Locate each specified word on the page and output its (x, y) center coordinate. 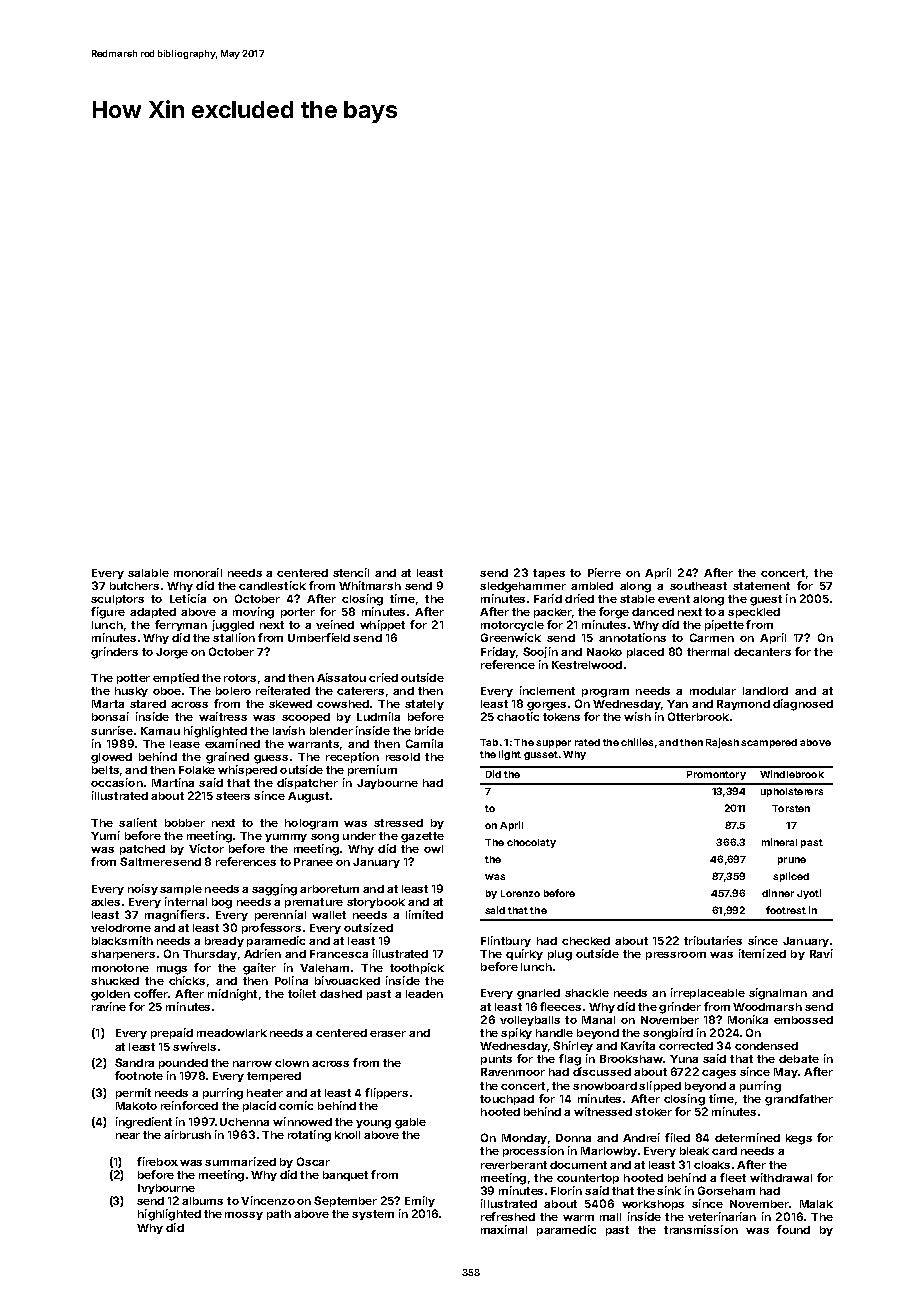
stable (637, 599)
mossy (244, 1216)
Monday (524, 1139)
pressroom (676, 956)
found (793, 1229)
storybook (376, 903)
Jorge (172, 653)
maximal (504, 1229)
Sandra (134, 1062)
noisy (143, 889)
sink (669, 1190)
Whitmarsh (370, 585)
